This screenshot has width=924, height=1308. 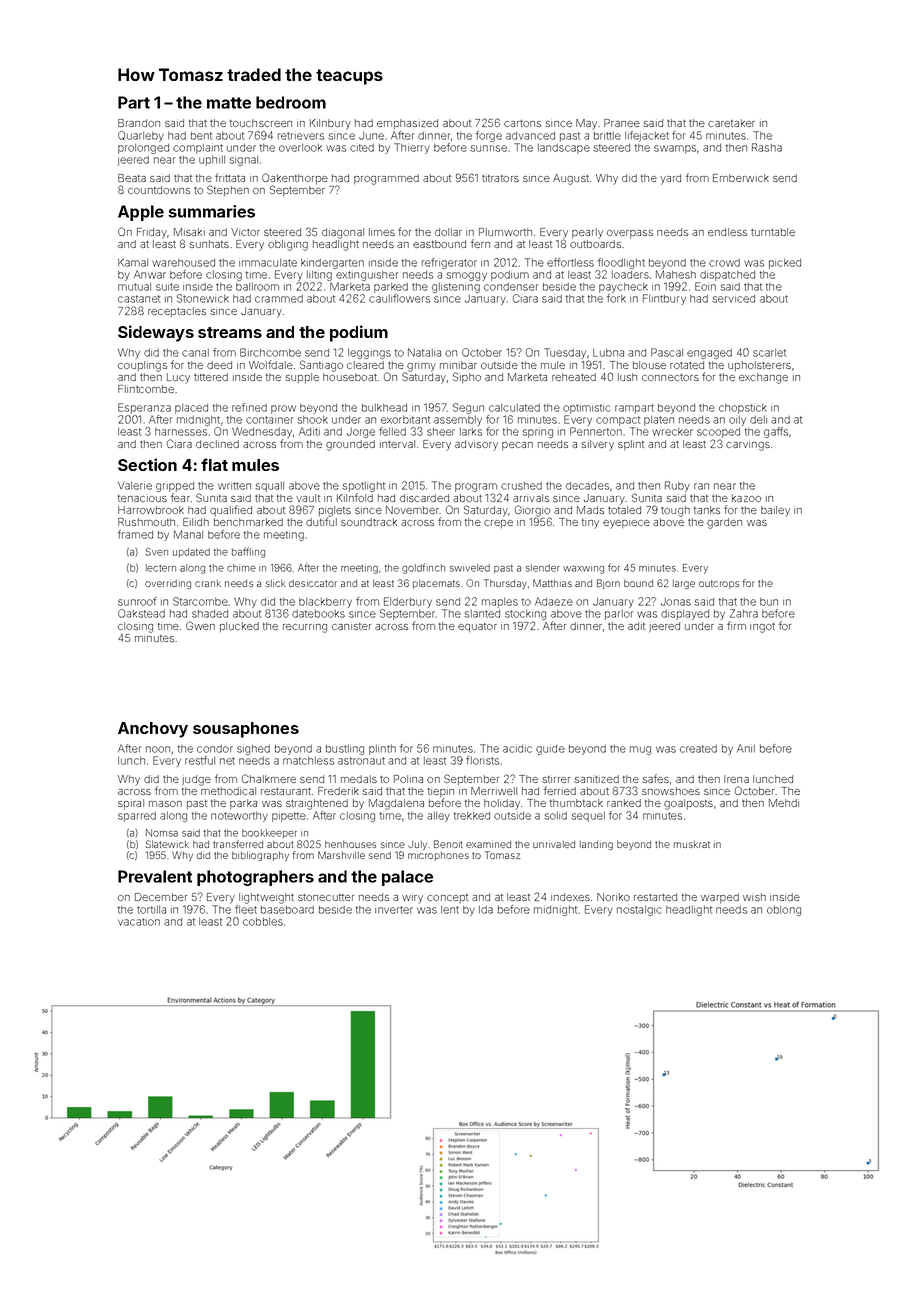 What do you see at coordinates (209, 244) in the screenshot?
I see `sunhats` at bounding box center [209, 244].
